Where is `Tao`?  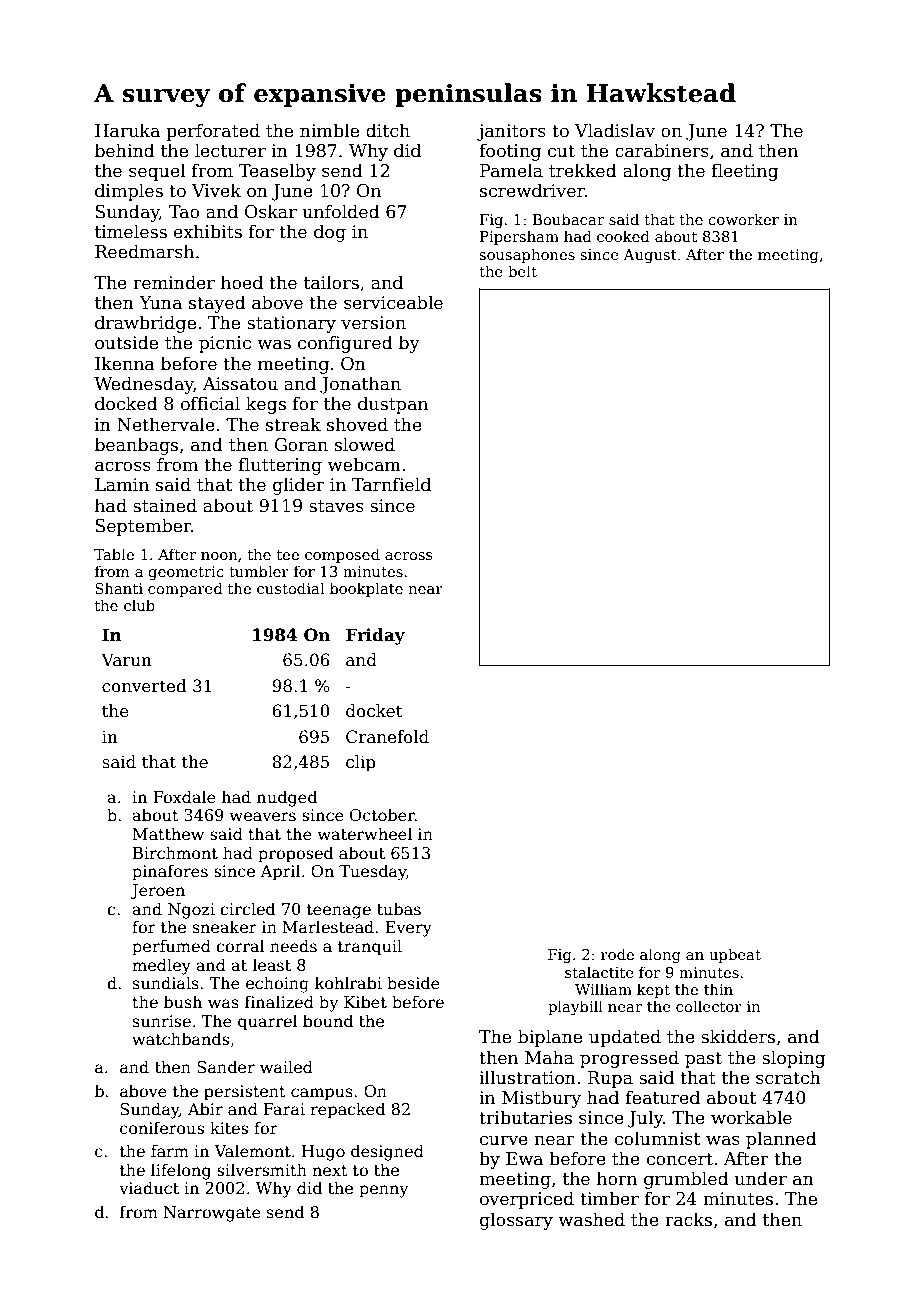 Tao is located at coordinates (184, 212).
